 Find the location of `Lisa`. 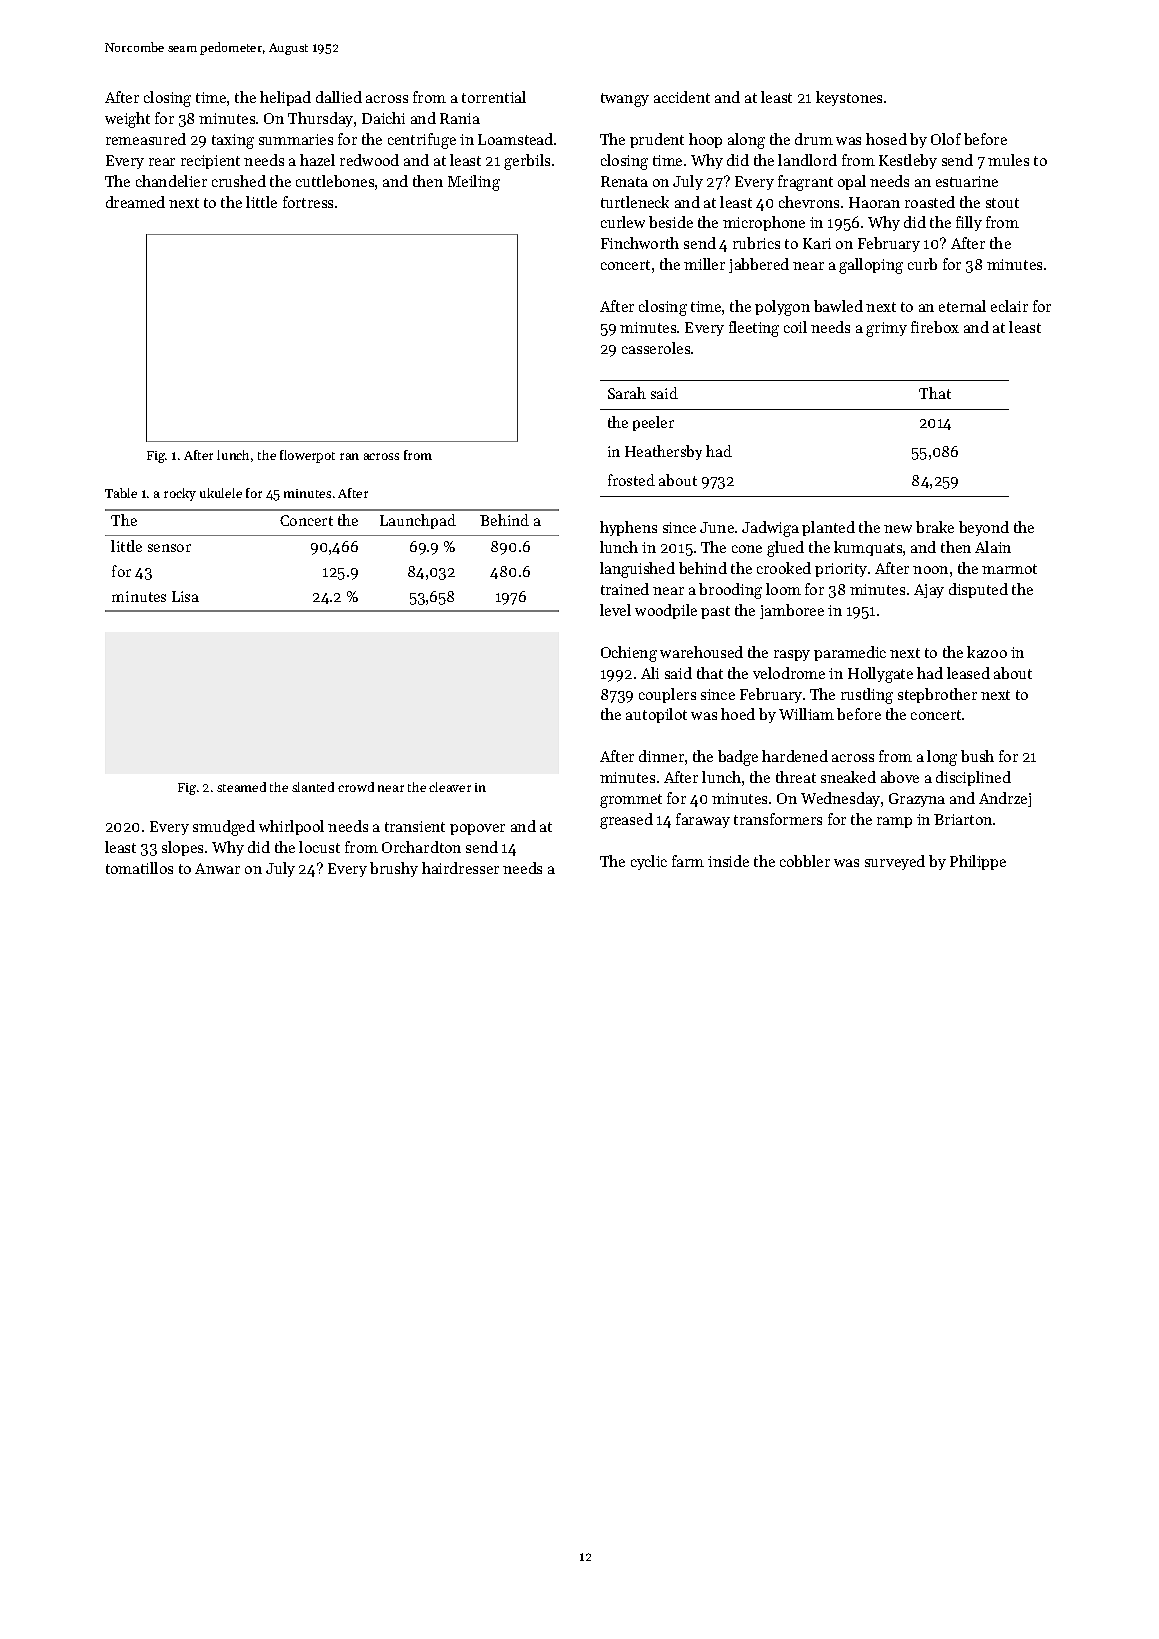

Lisa is located at coordinates (185, 596).
